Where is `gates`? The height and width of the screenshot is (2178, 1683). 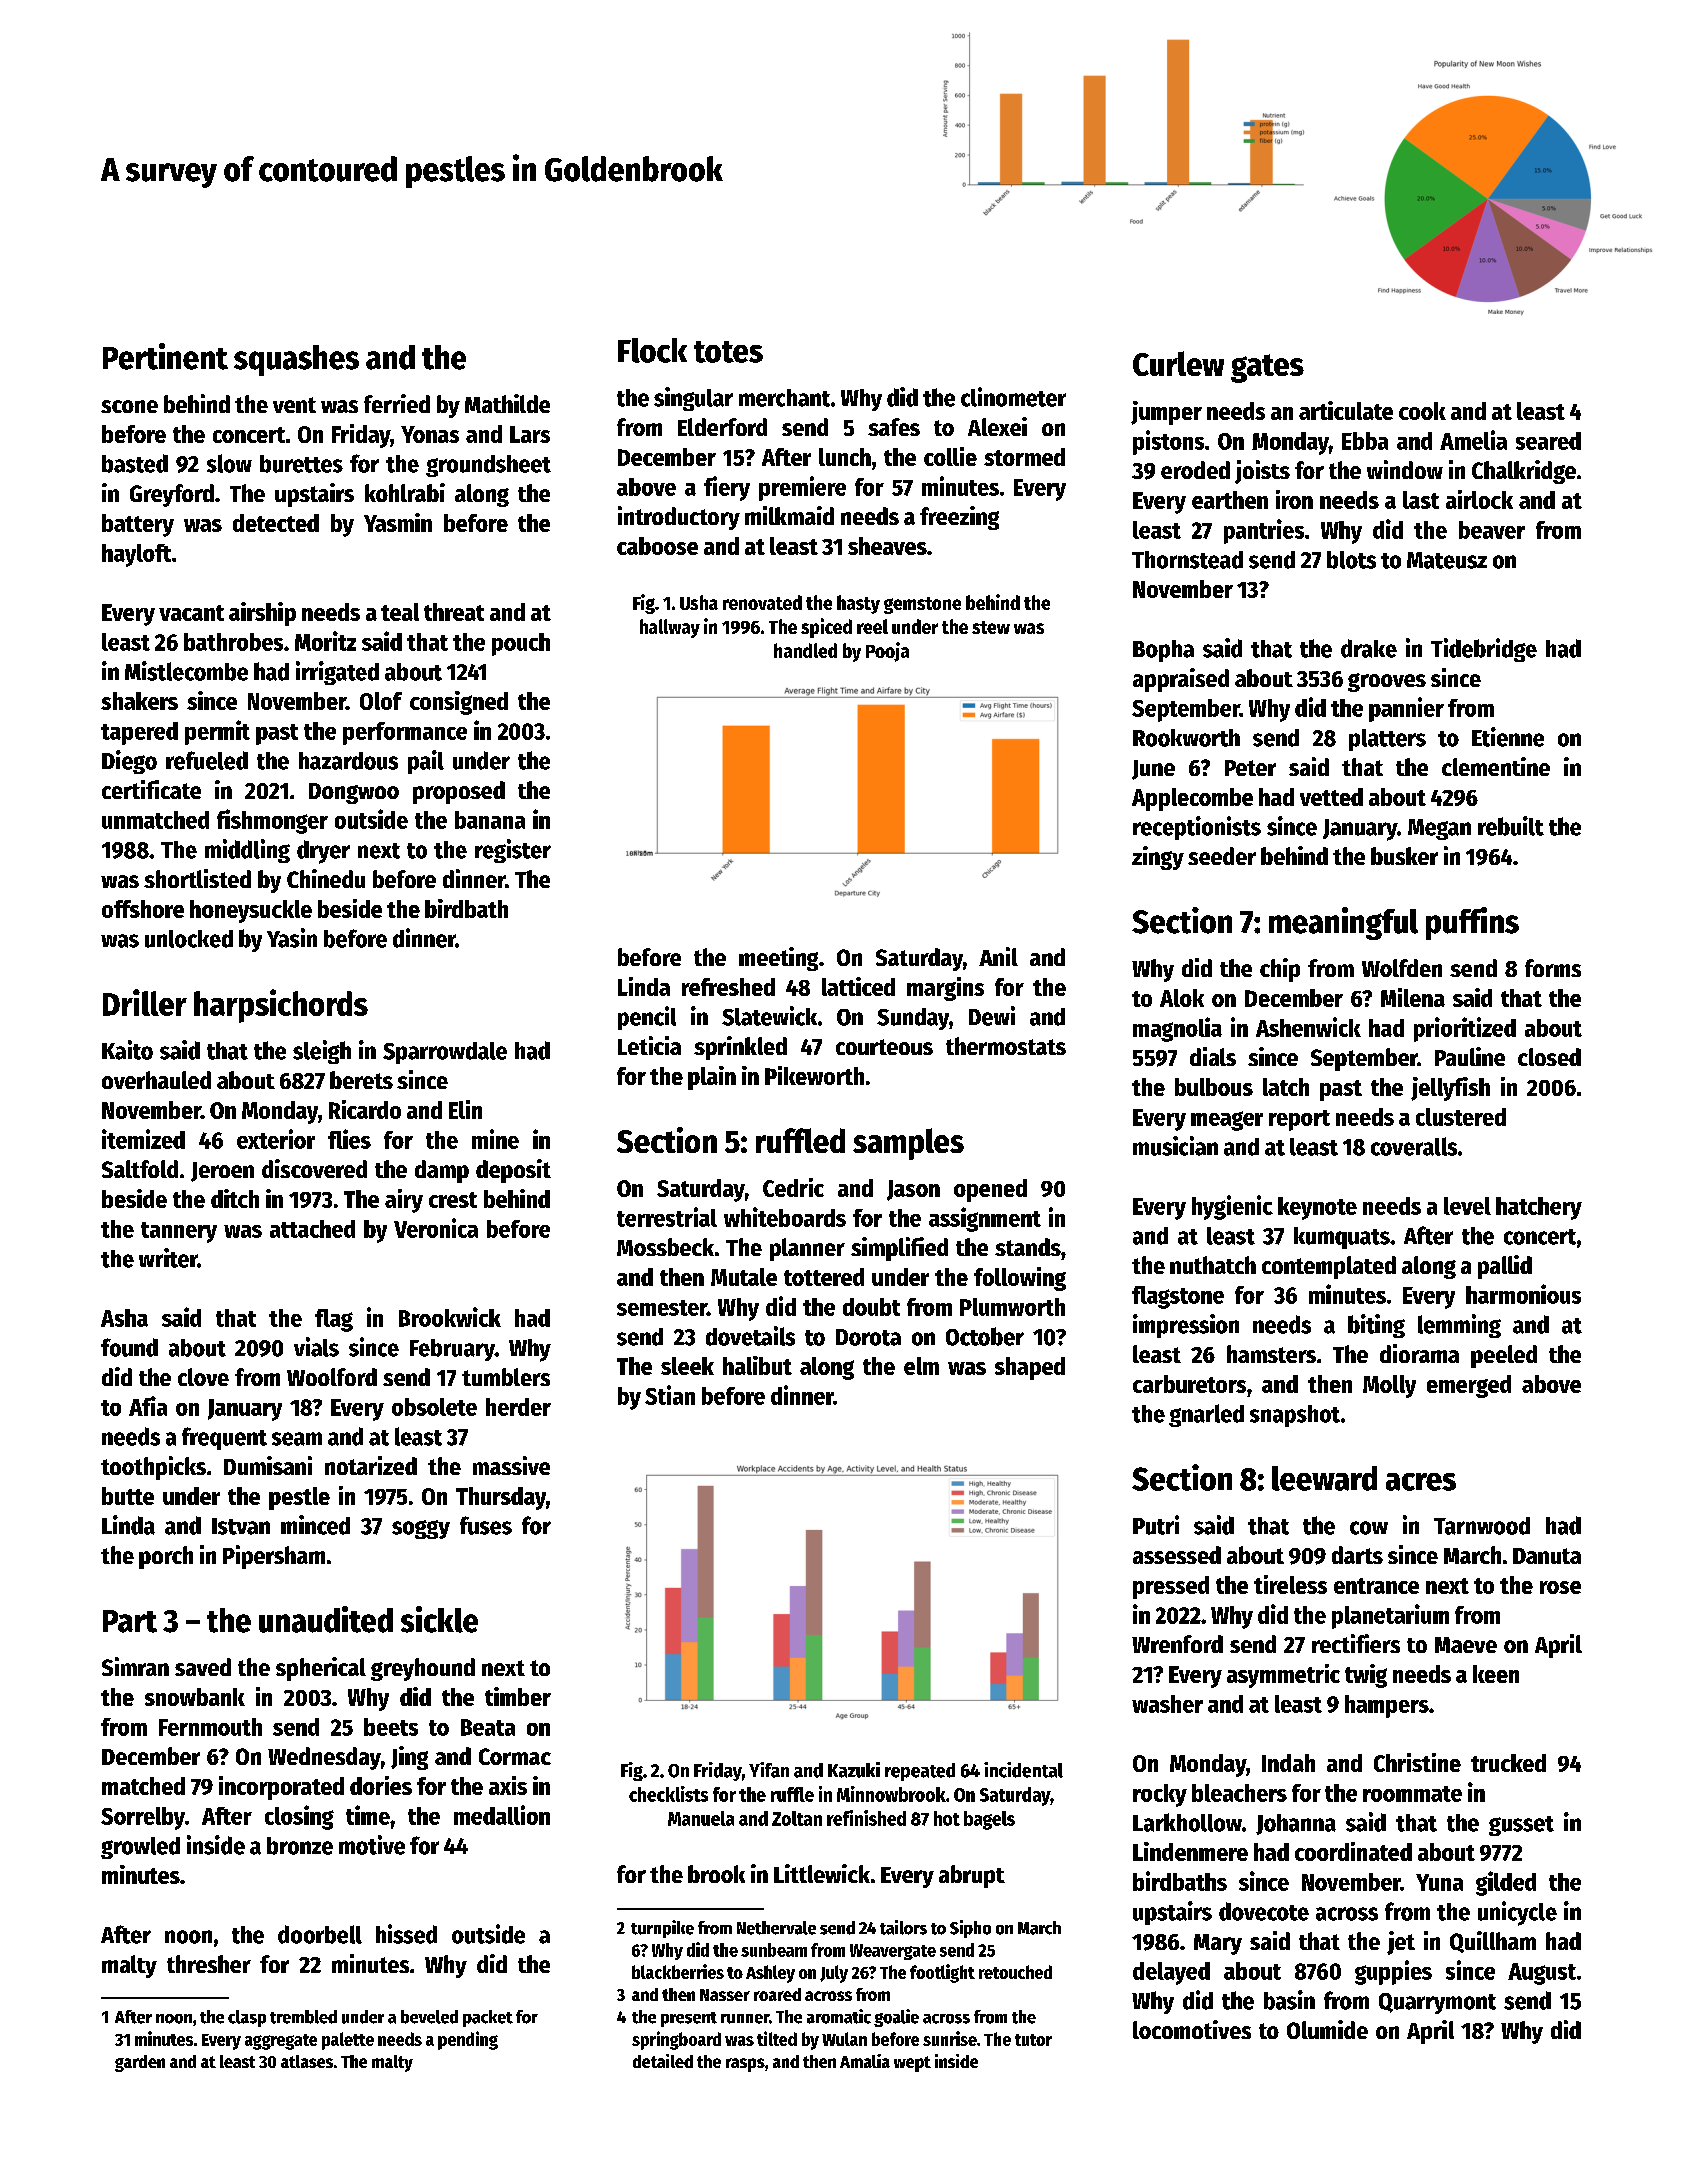 gates is located at coordinates (1267, 368).
